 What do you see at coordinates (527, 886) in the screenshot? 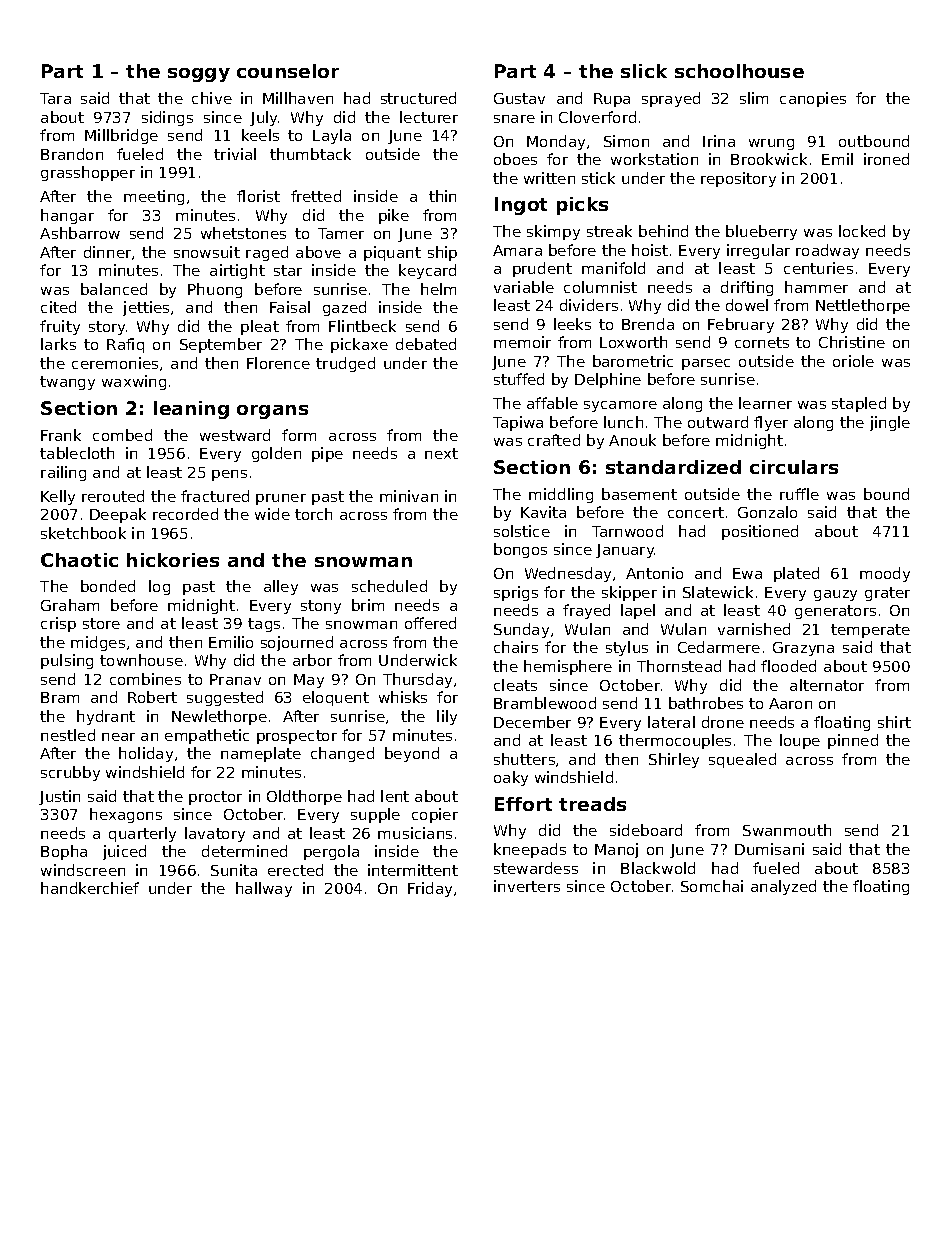
I see `inverters` at bounding box center [527, 886].
